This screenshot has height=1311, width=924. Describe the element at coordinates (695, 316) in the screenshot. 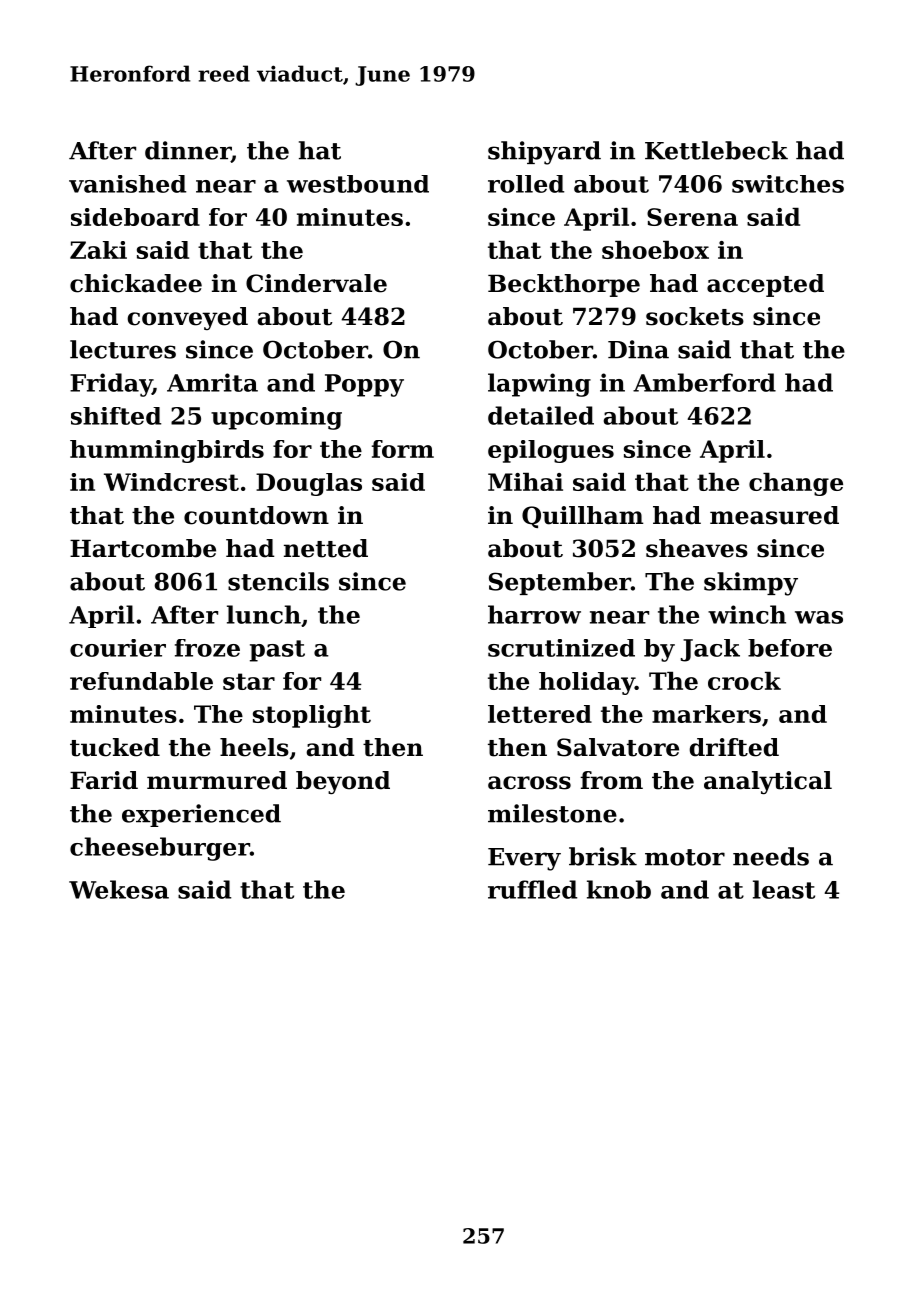

I see `sockets` at that location.
